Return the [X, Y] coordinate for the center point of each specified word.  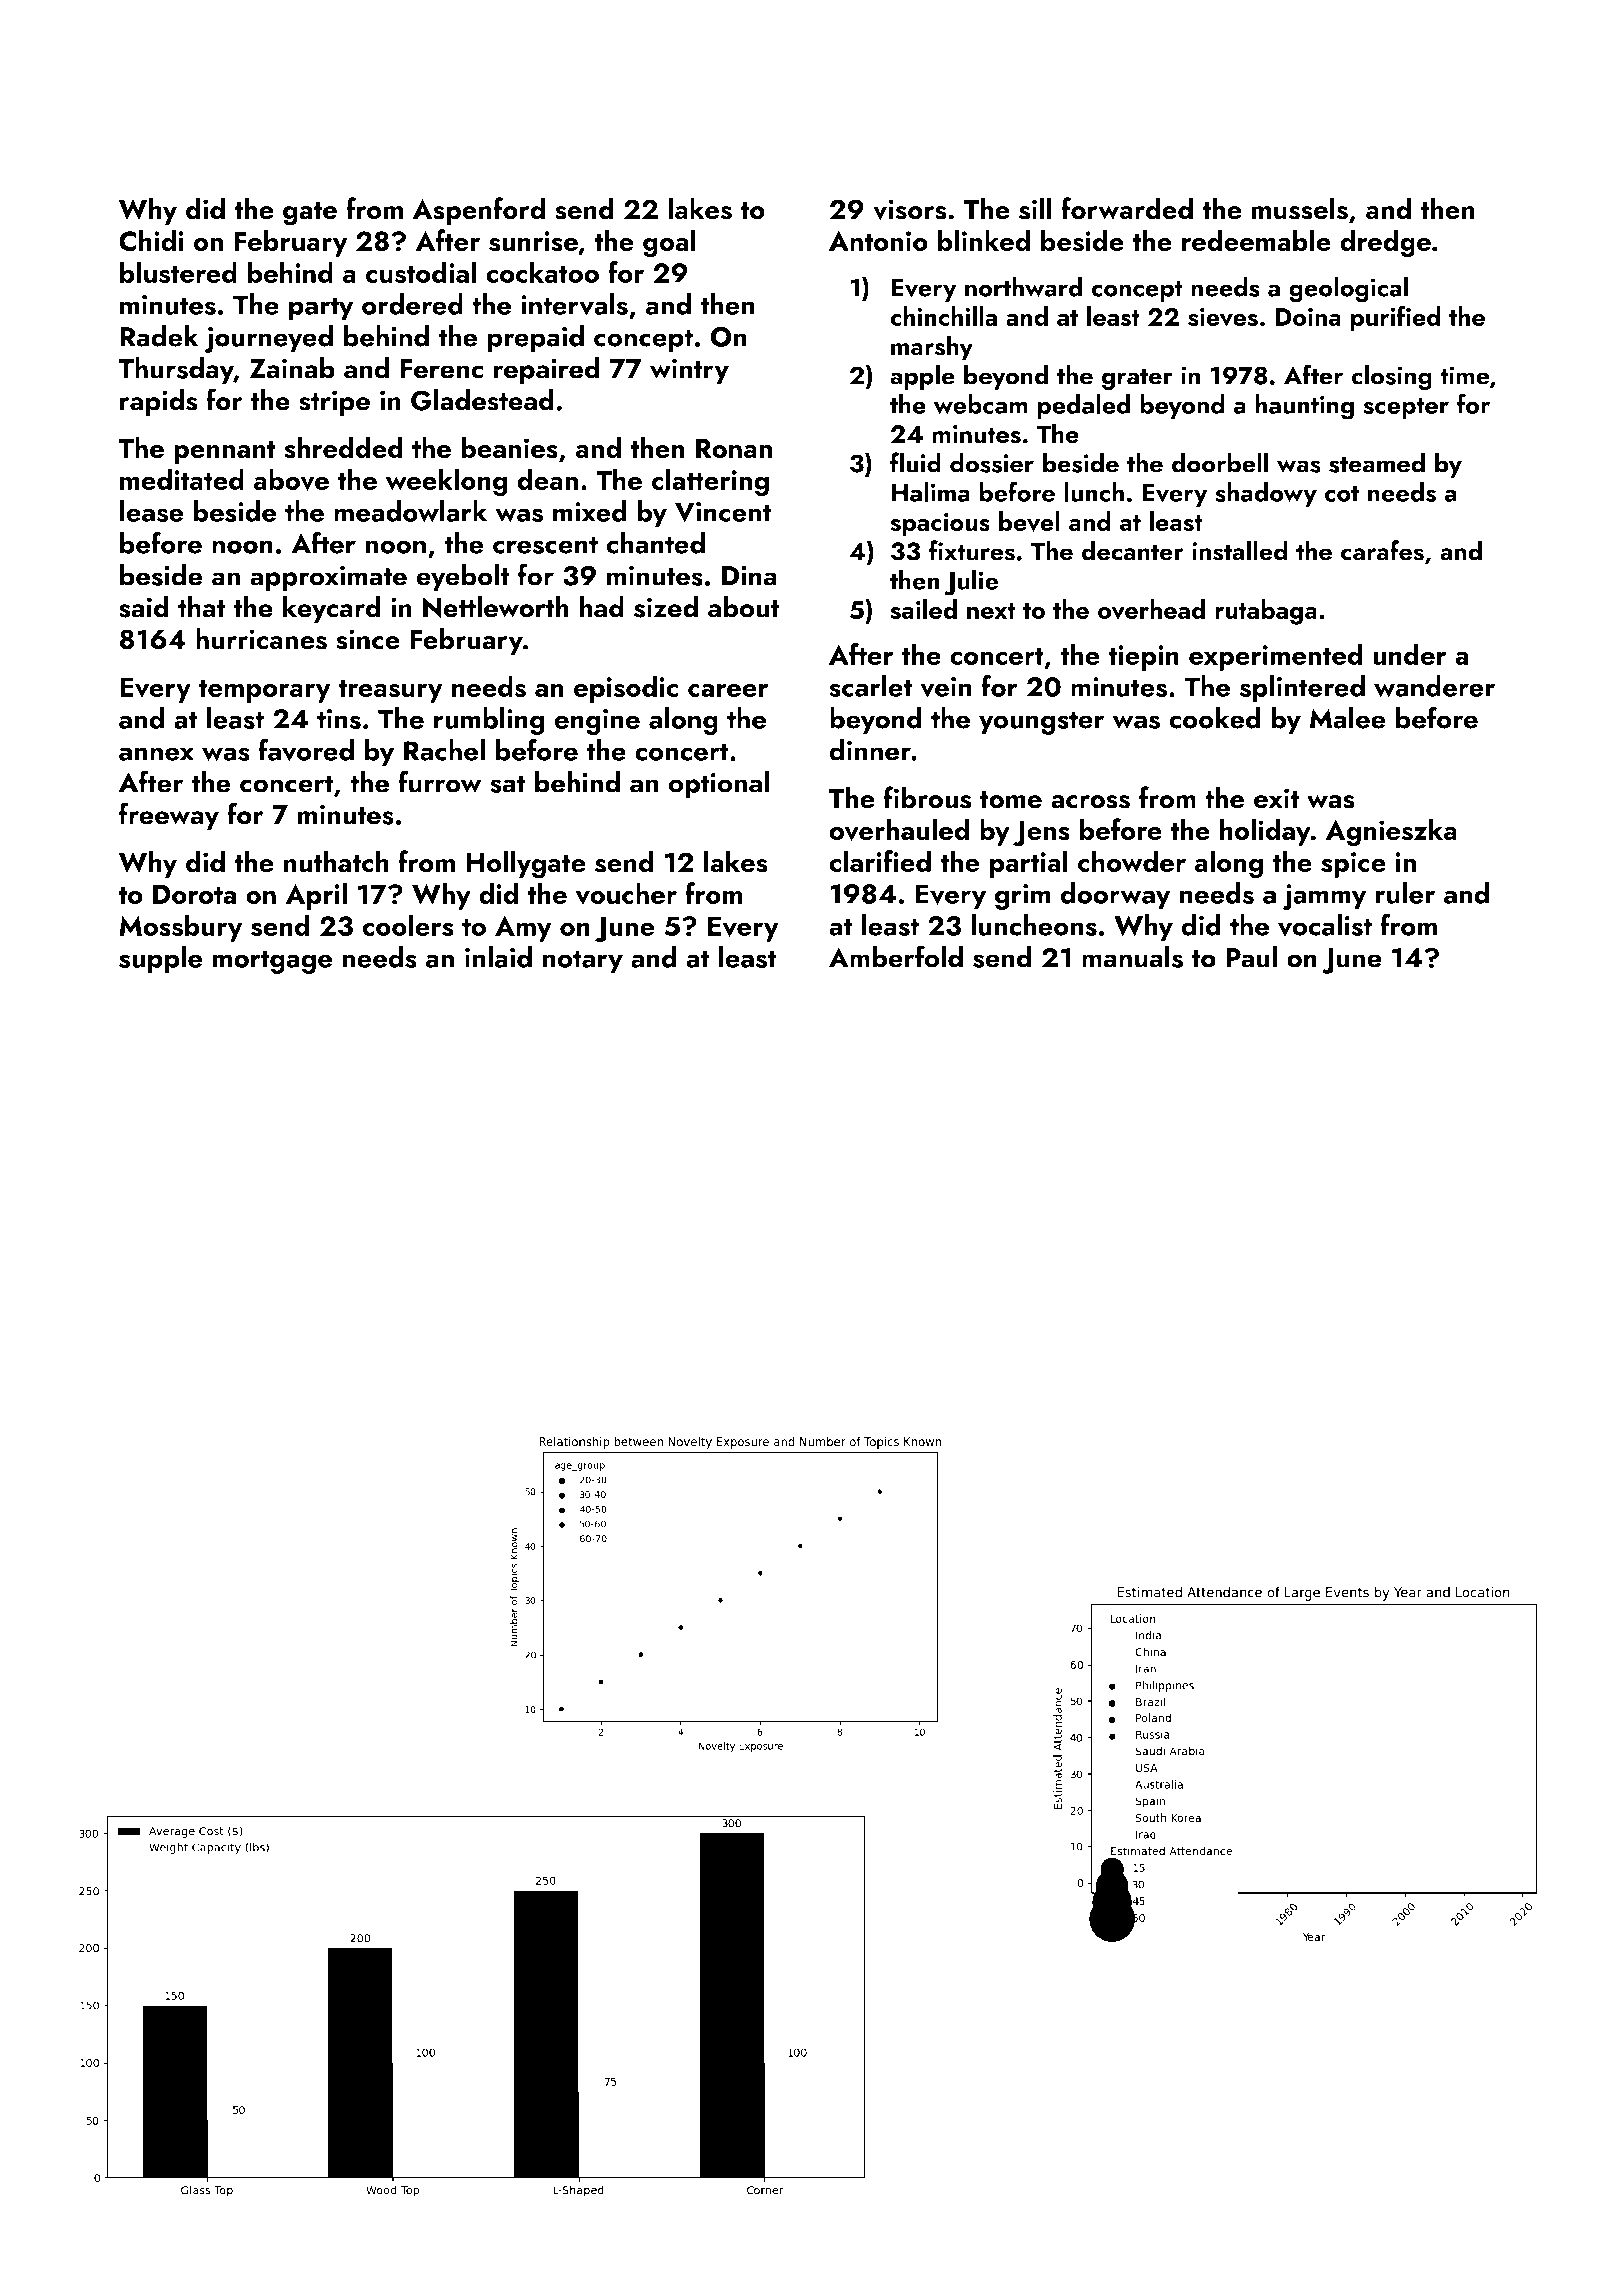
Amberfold [896, 956]
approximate [328, 579]
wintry [689, 371]
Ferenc [442, 369]
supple [161, 960]
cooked [1215, 718]
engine [597, 722]
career [728, 690]
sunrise [533, 241]
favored [306, 750]
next [991, 611]
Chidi [151, 240]
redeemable [1256, 240]
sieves [1223, 317]
